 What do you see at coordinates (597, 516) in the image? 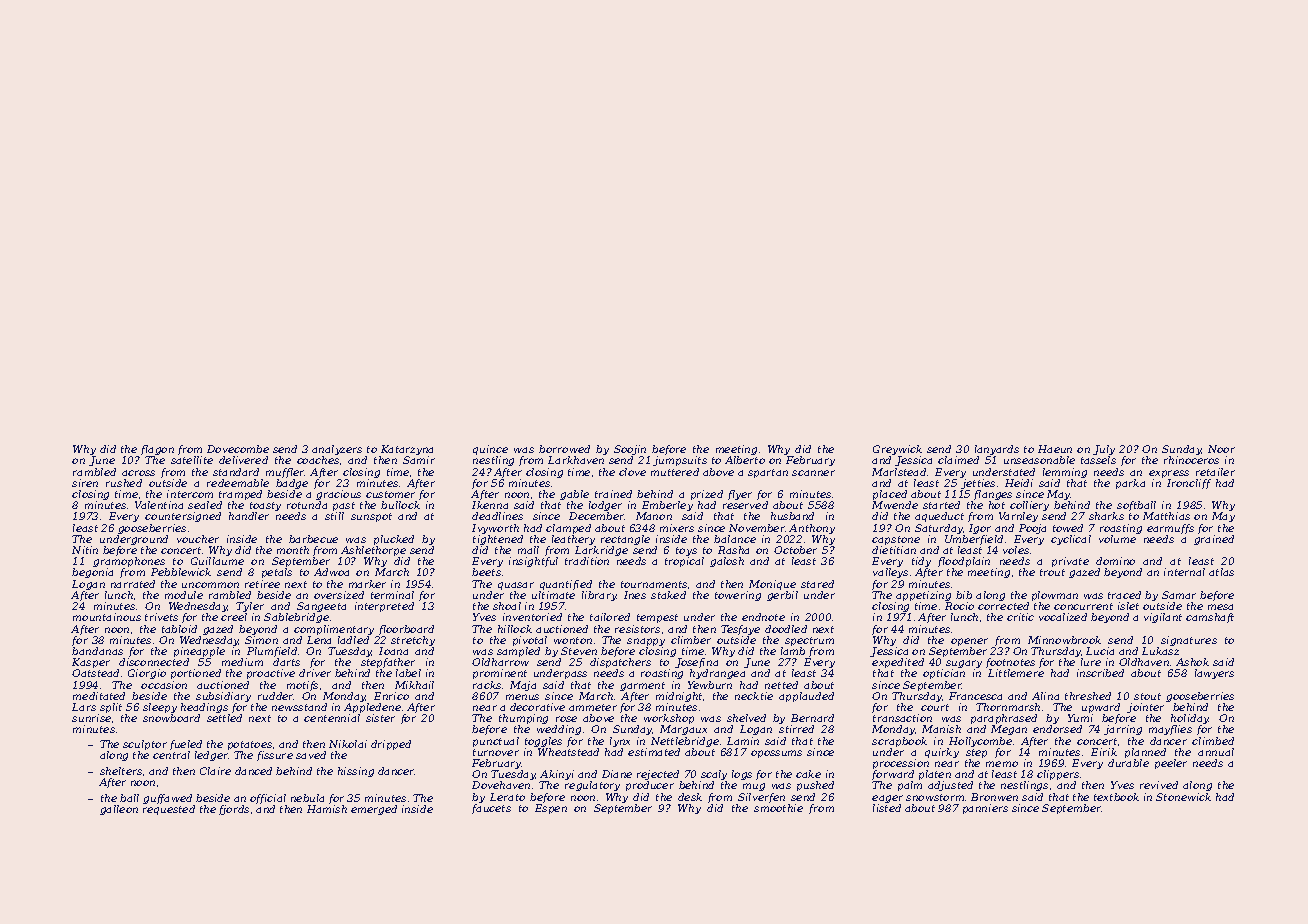
I see `December` at bounding box center [597, 516].
